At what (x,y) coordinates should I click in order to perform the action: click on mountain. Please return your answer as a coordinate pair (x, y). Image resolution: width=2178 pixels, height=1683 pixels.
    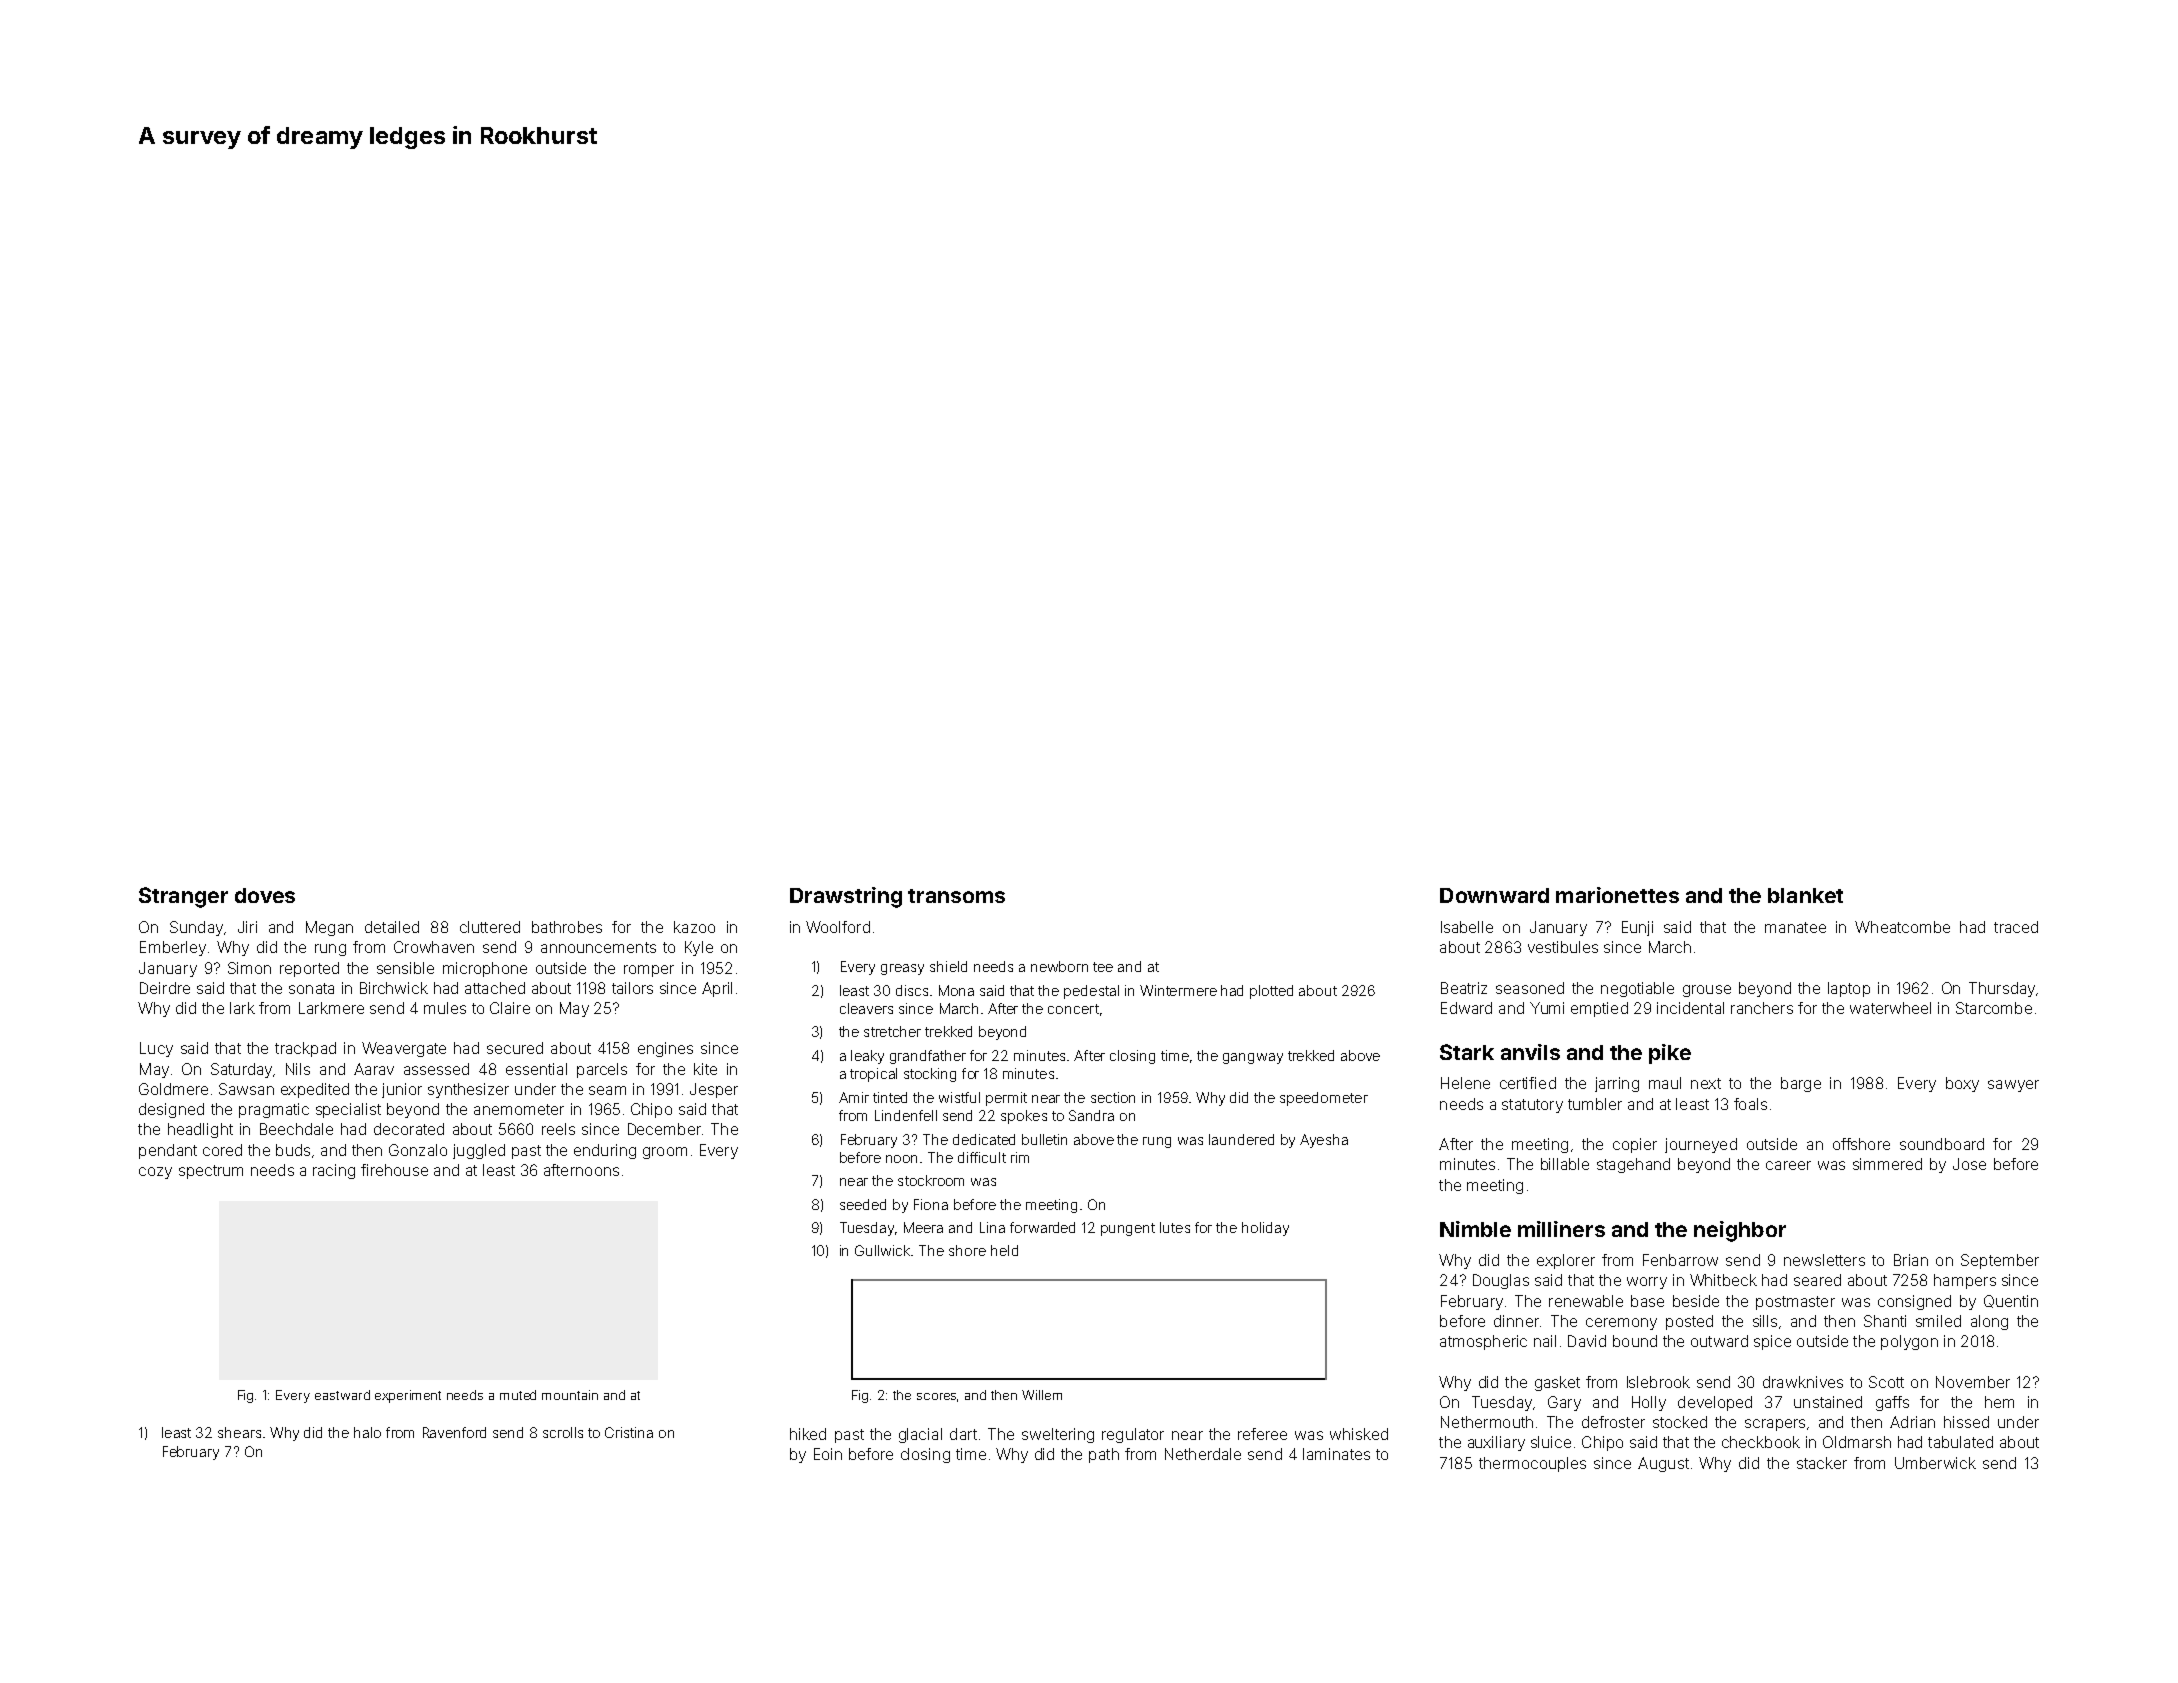
    Looking at the image, I should click on (570, 1395).
